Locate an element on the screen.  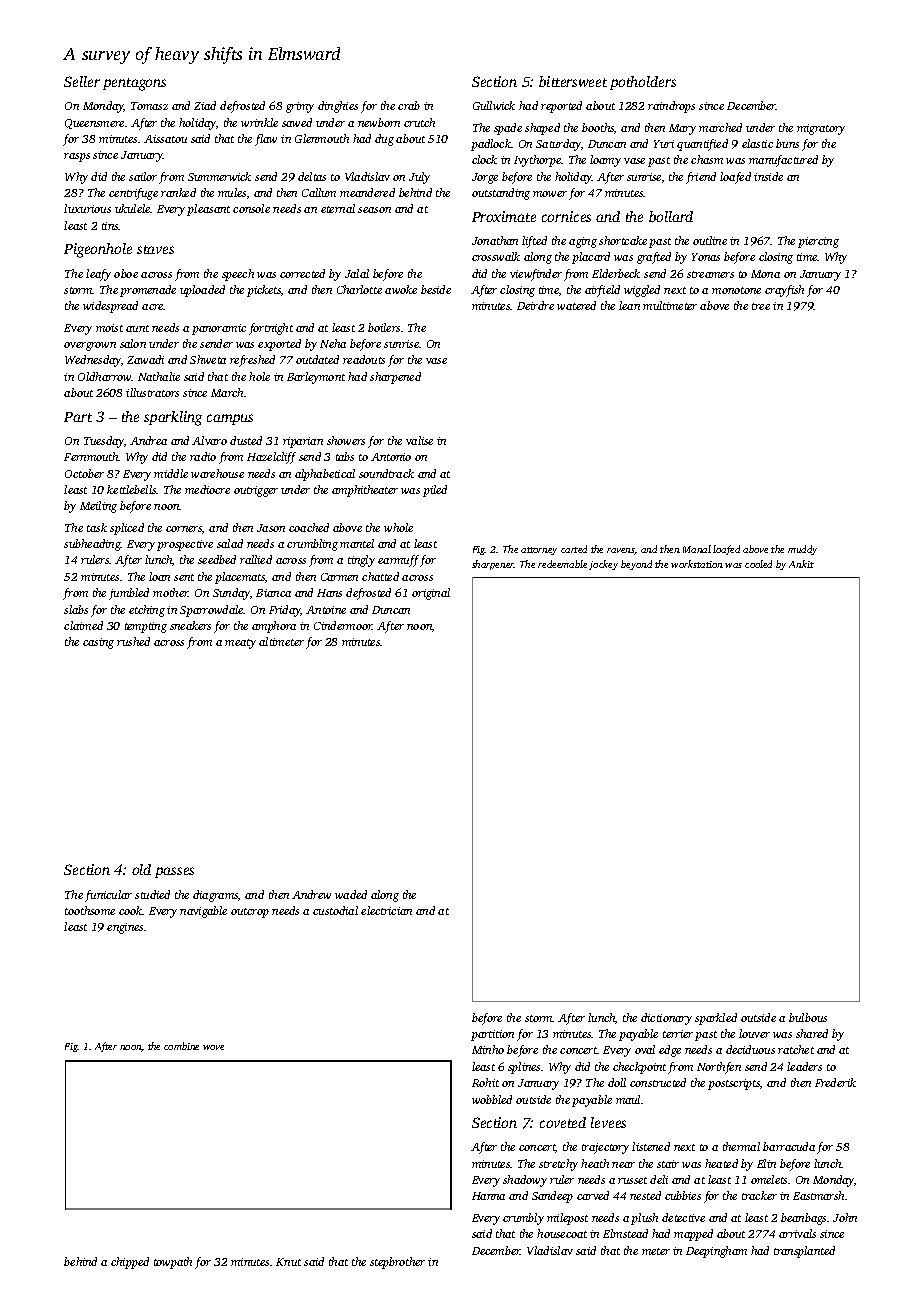
thermal is located at coordinates (741, 1146).
